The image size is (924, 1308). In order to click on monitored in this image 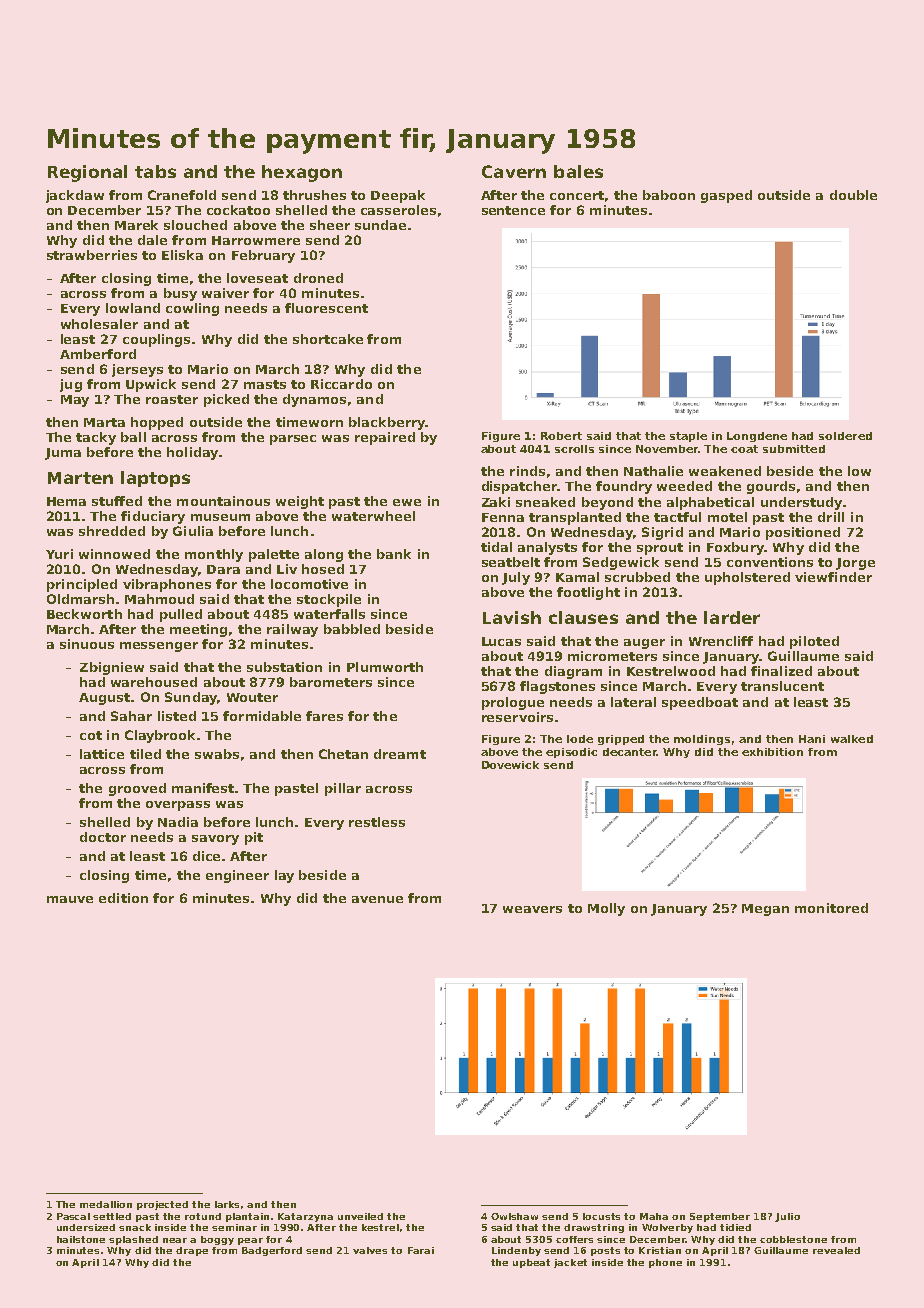, I will do `click(831, 908)`.
